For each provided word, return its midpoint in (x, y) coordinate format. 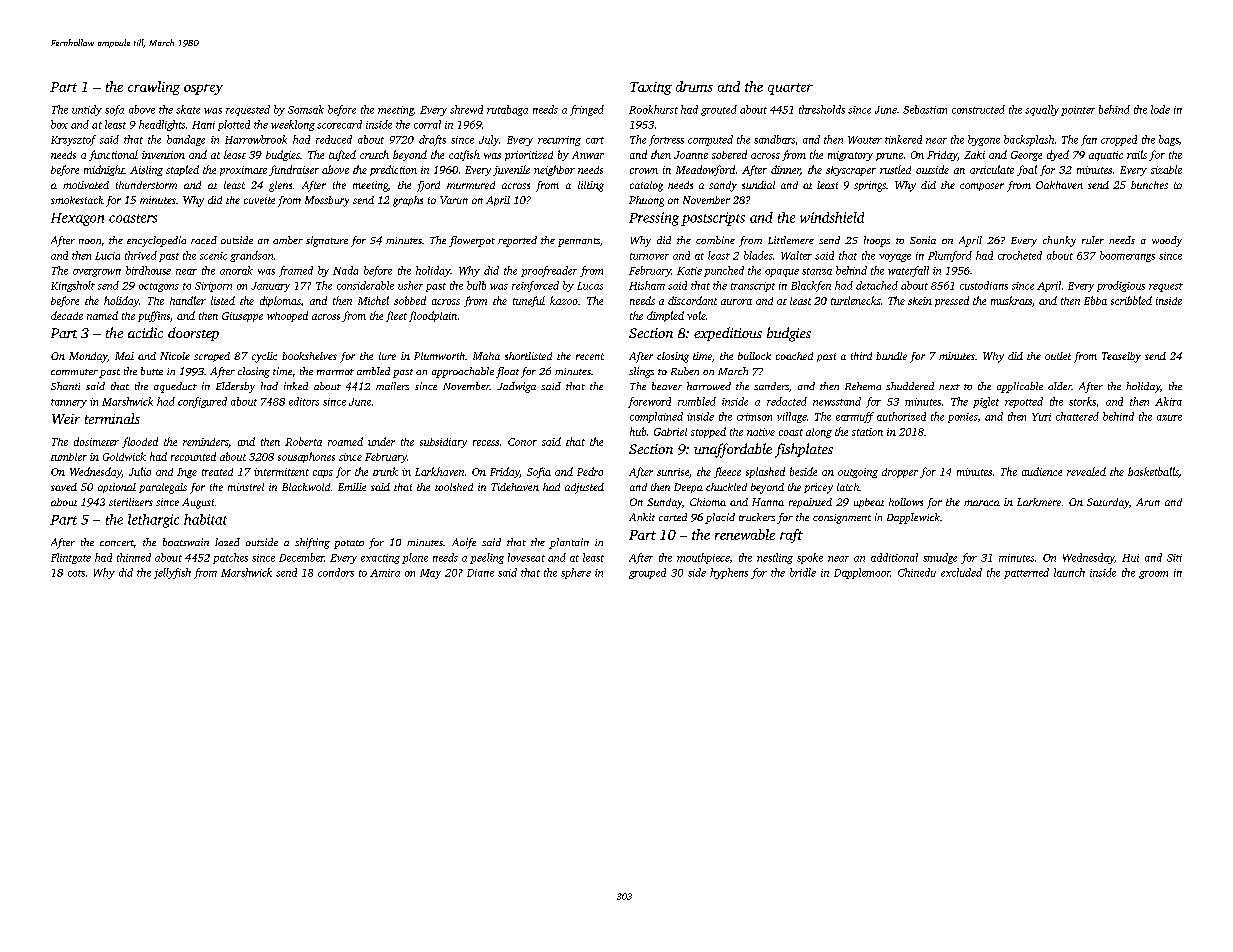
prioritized (529, 156)
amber (288, 240)
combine (715, 240)
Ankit (642, 517)
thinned (134, 557)
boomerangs (1127, 256)
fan (1089, 140)
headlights (162, 125)
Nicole (175, 356)
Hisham (647, 285)
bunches (1149, 185)
